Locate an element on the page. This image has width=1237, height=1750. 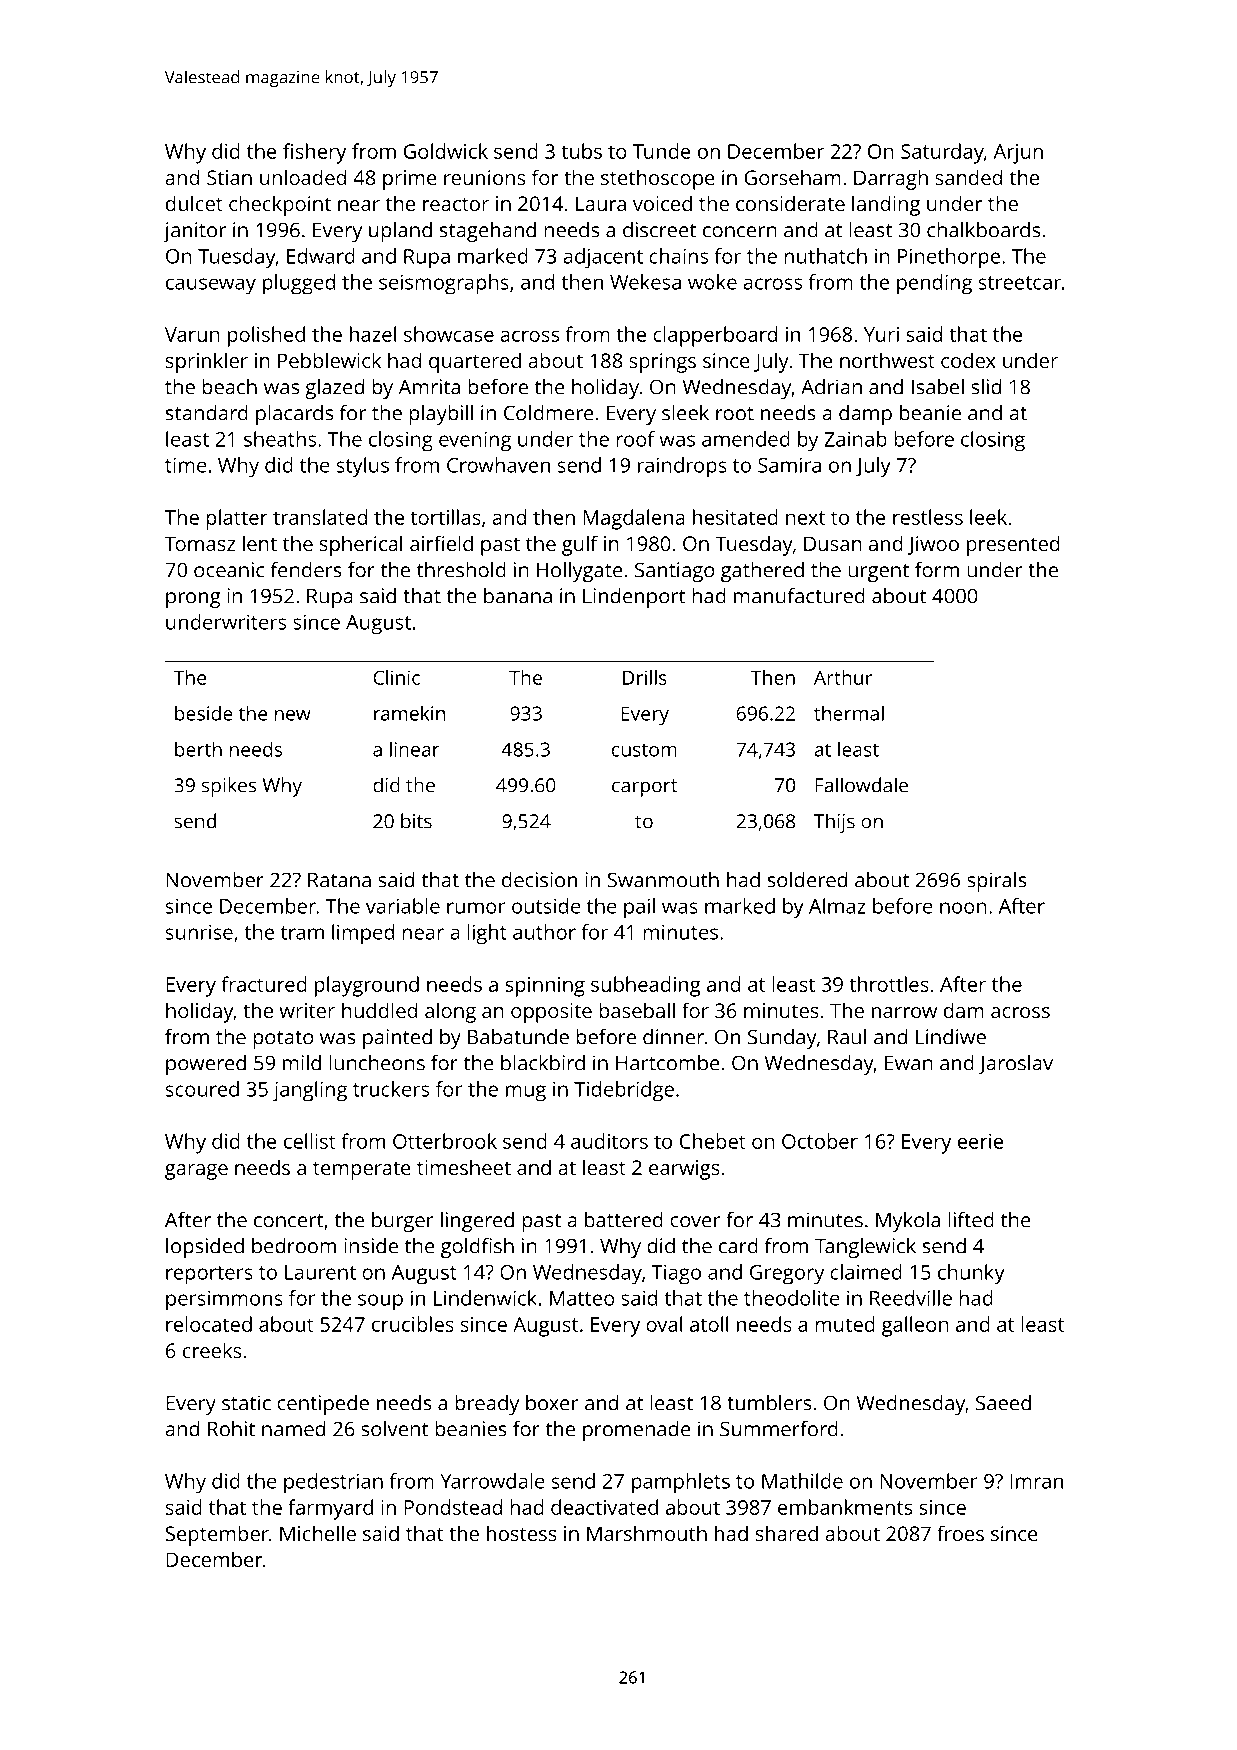
lifted is located at coordinates (971, 1220).
